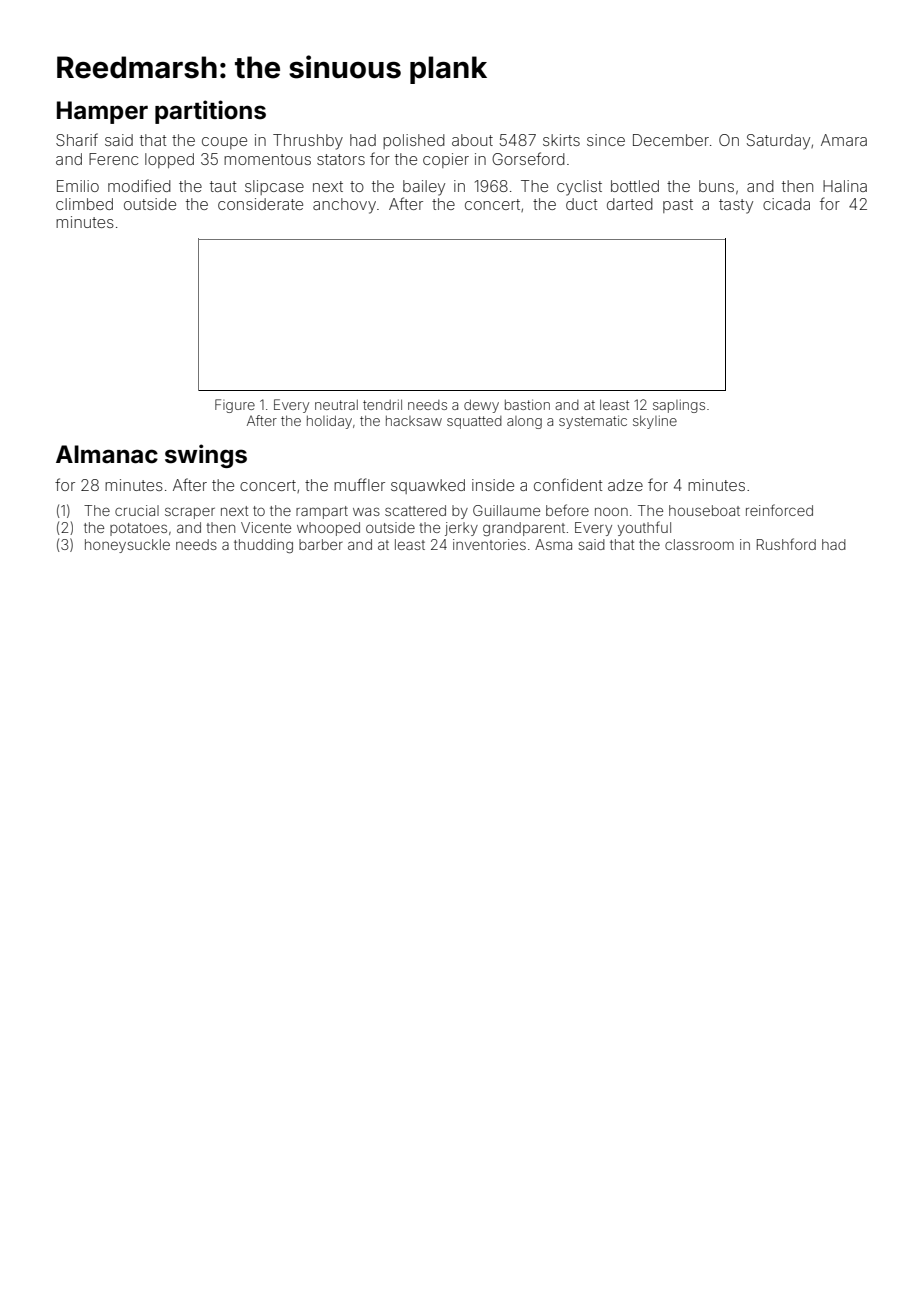 The height and width of the document is (1308, 924). Describe the element at coordinates (78, 186) in the document. I see `Emilio` at that location.
